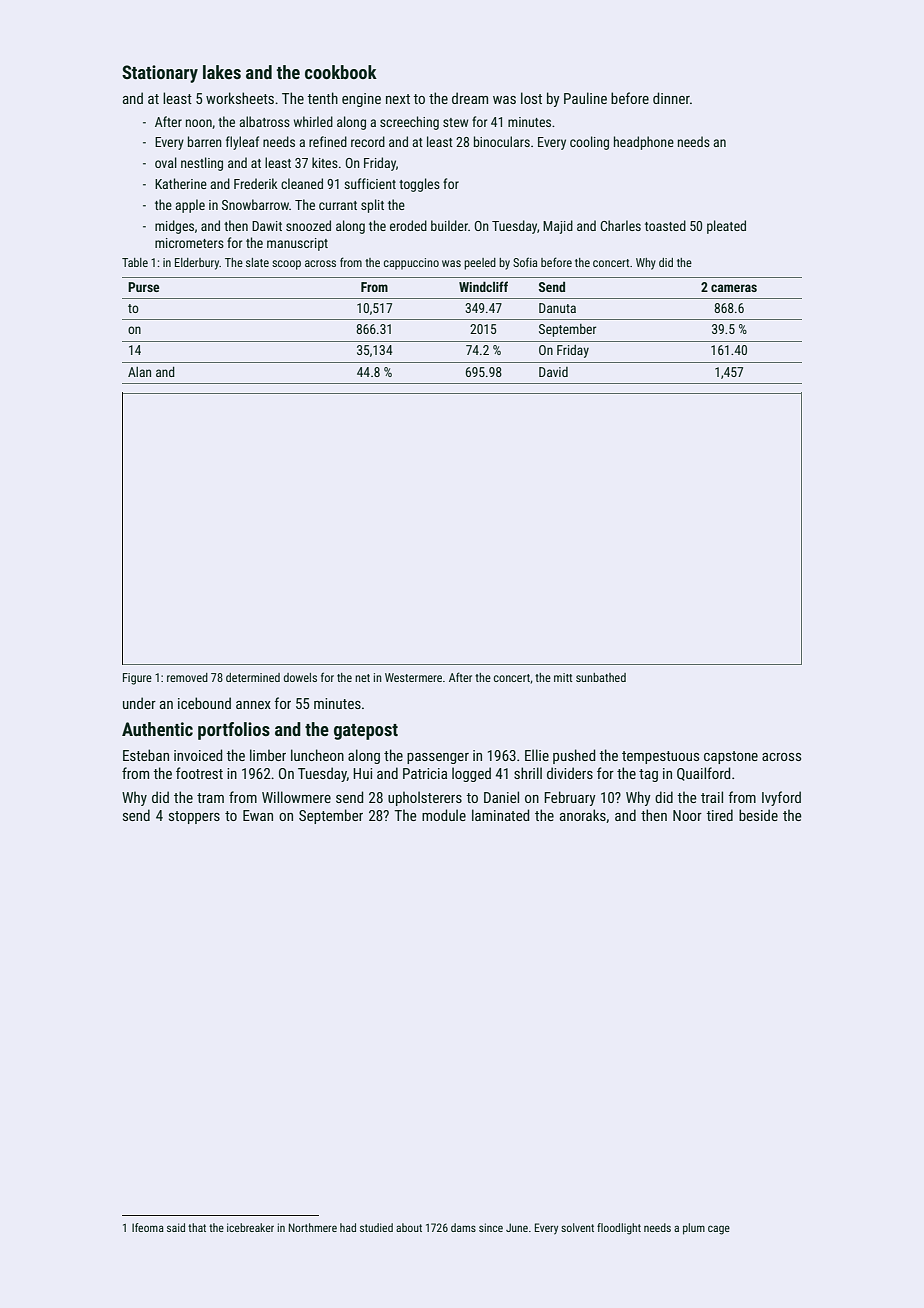 This screenshot has width=924, height=1308. I want to click on solvent, so click(577, 1227).
